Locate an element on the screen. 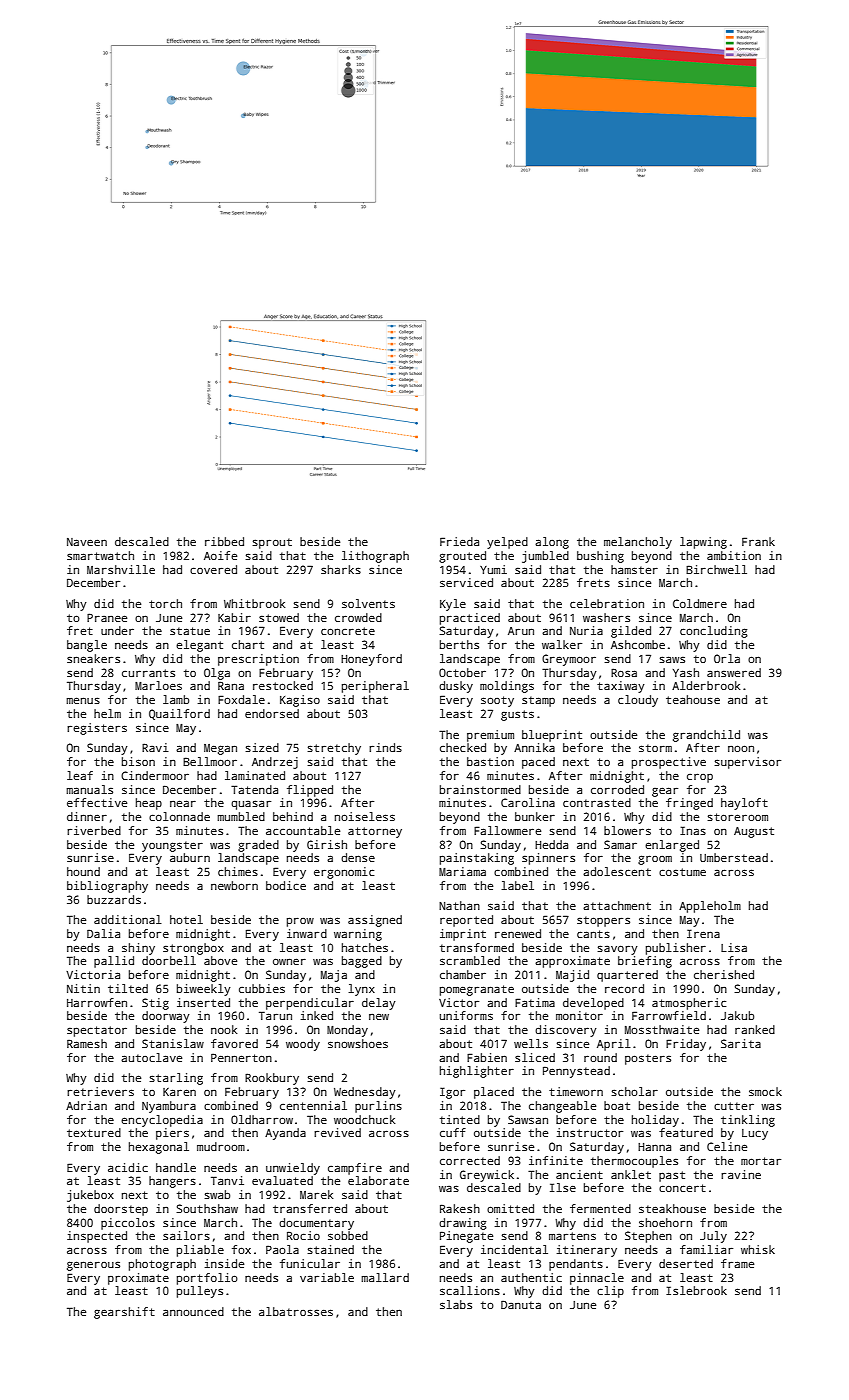  inspected is located at coordinates (97, 1237).
